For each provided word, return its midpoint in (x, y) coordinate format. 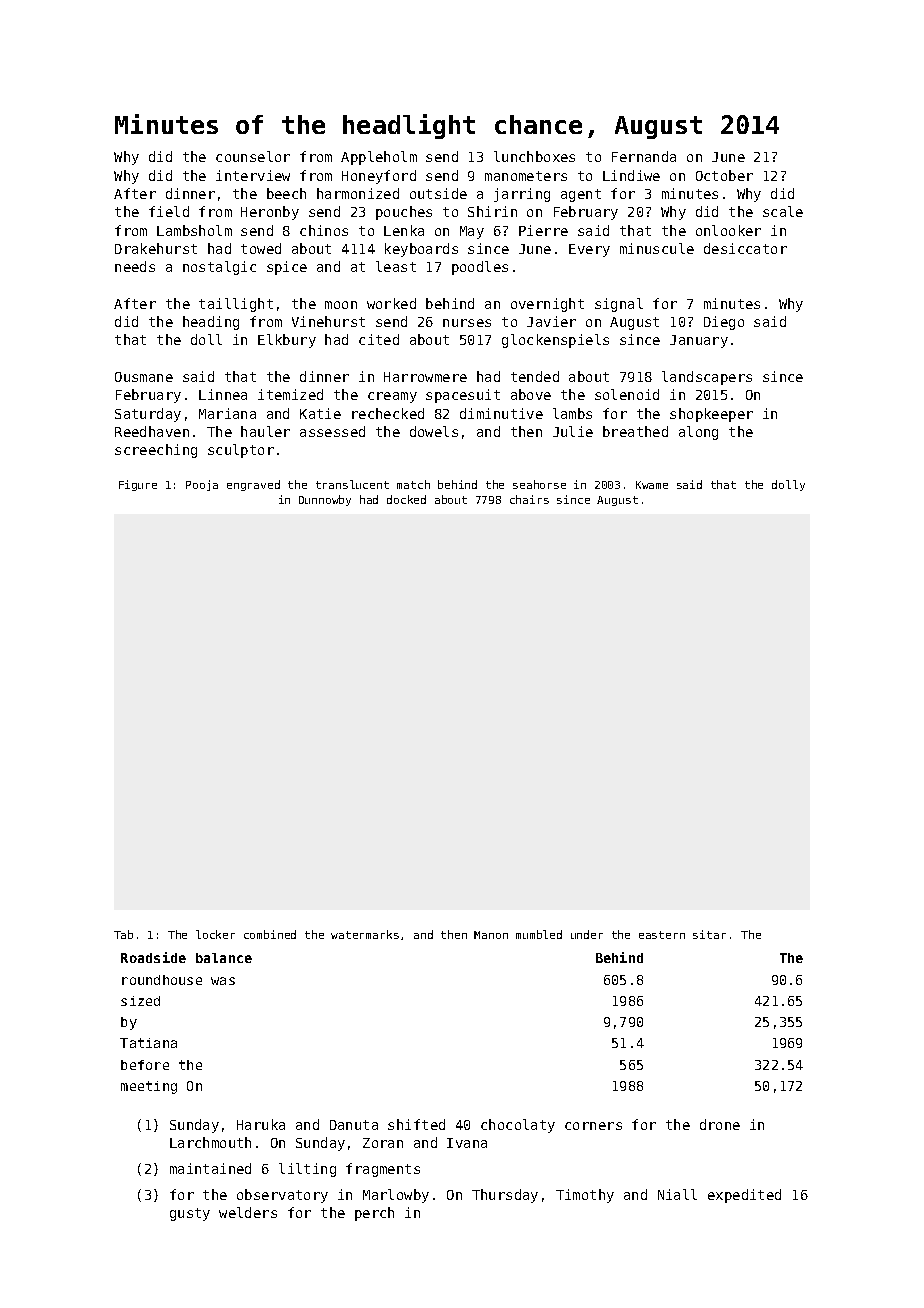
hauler (265, 431)
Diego (724, 323)
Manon (491, 935)
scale (783, 211)
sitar (709, 934)
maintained (210, 1168)
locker (215, 934)
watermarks (365, 934)
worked (391, 303)
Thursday (505, 1196)
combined (270, 934)
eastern (662, 935)
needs (135, 266)
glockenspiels (555, 341)
